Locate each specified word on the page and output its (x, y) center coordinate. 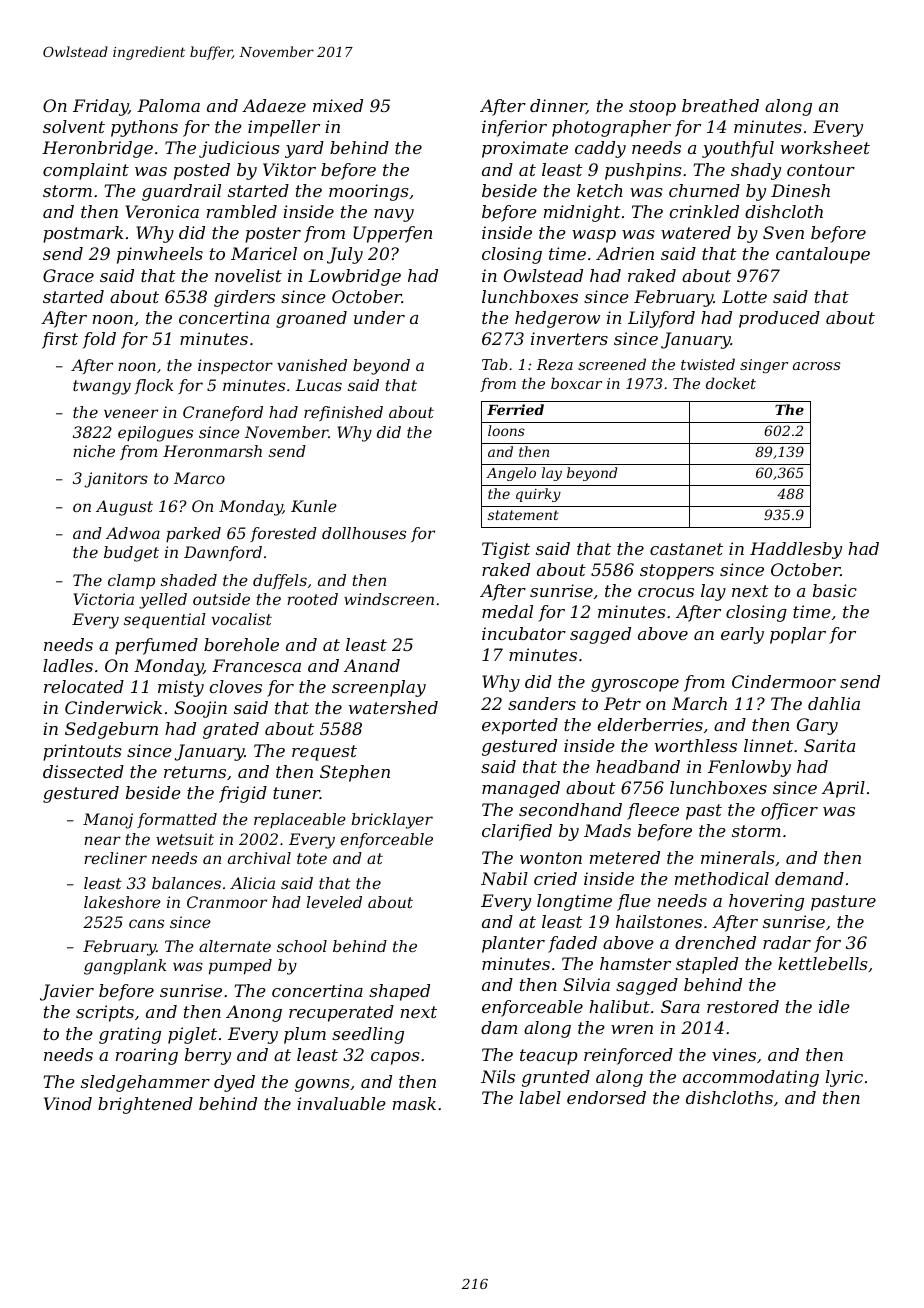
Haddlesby (796, 550)
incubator (524, 633)
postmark (83, 234)
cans (146, 923)
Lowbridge (354, 277)
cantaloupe (823, 255)
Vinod (68, 1103)
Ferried (515, 409)
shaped (399, 992)
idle (834, 1006)
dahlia (834, 703)
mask (414, 1103)
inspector (235, 366)
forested (283, 534)
